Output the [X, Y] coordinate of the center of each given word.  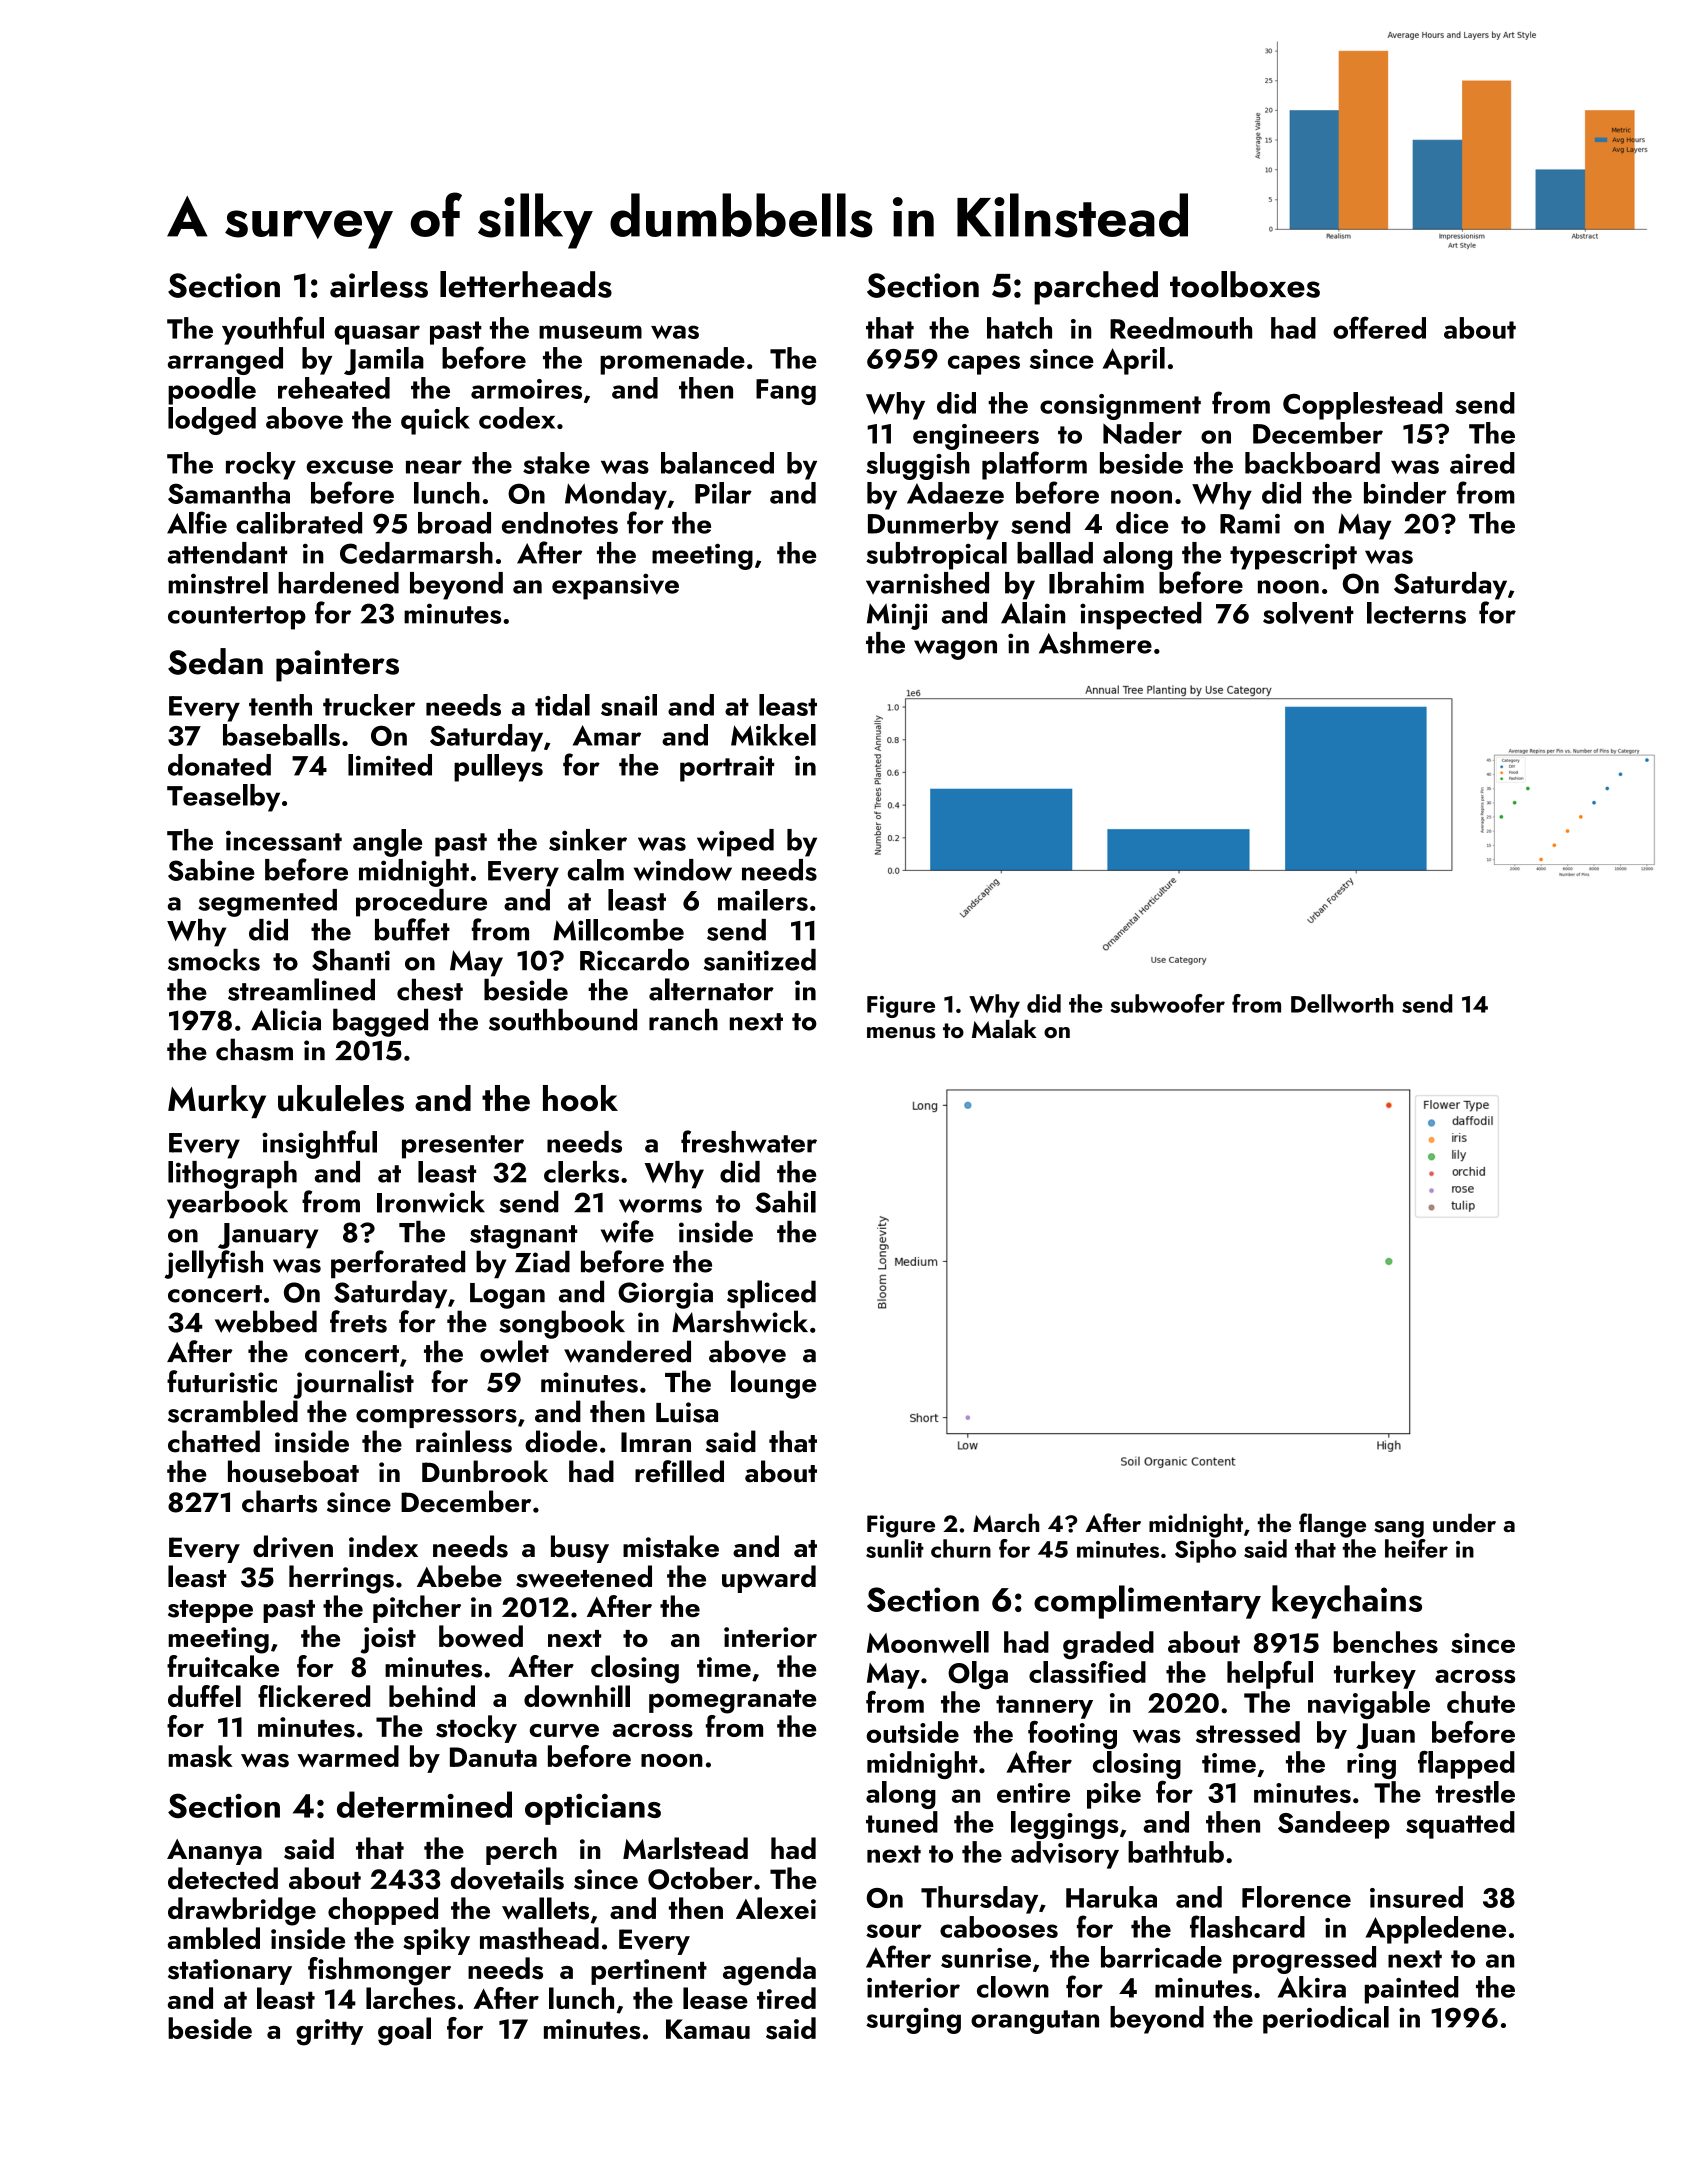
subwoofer [1167, 1003]
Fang [786, 392]
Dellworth [1342, 1003]
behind [432, 1696]
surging [913, 2021]
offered [1379, 327]
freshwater [749, 1141]
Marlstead [685, 1848]
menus [901, 1033]
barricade [1161, 1957]
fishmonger [379, 1971]
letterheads [526, 284]
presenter [463, 1147]
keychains [1347, 1602]
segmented [267, 903]
